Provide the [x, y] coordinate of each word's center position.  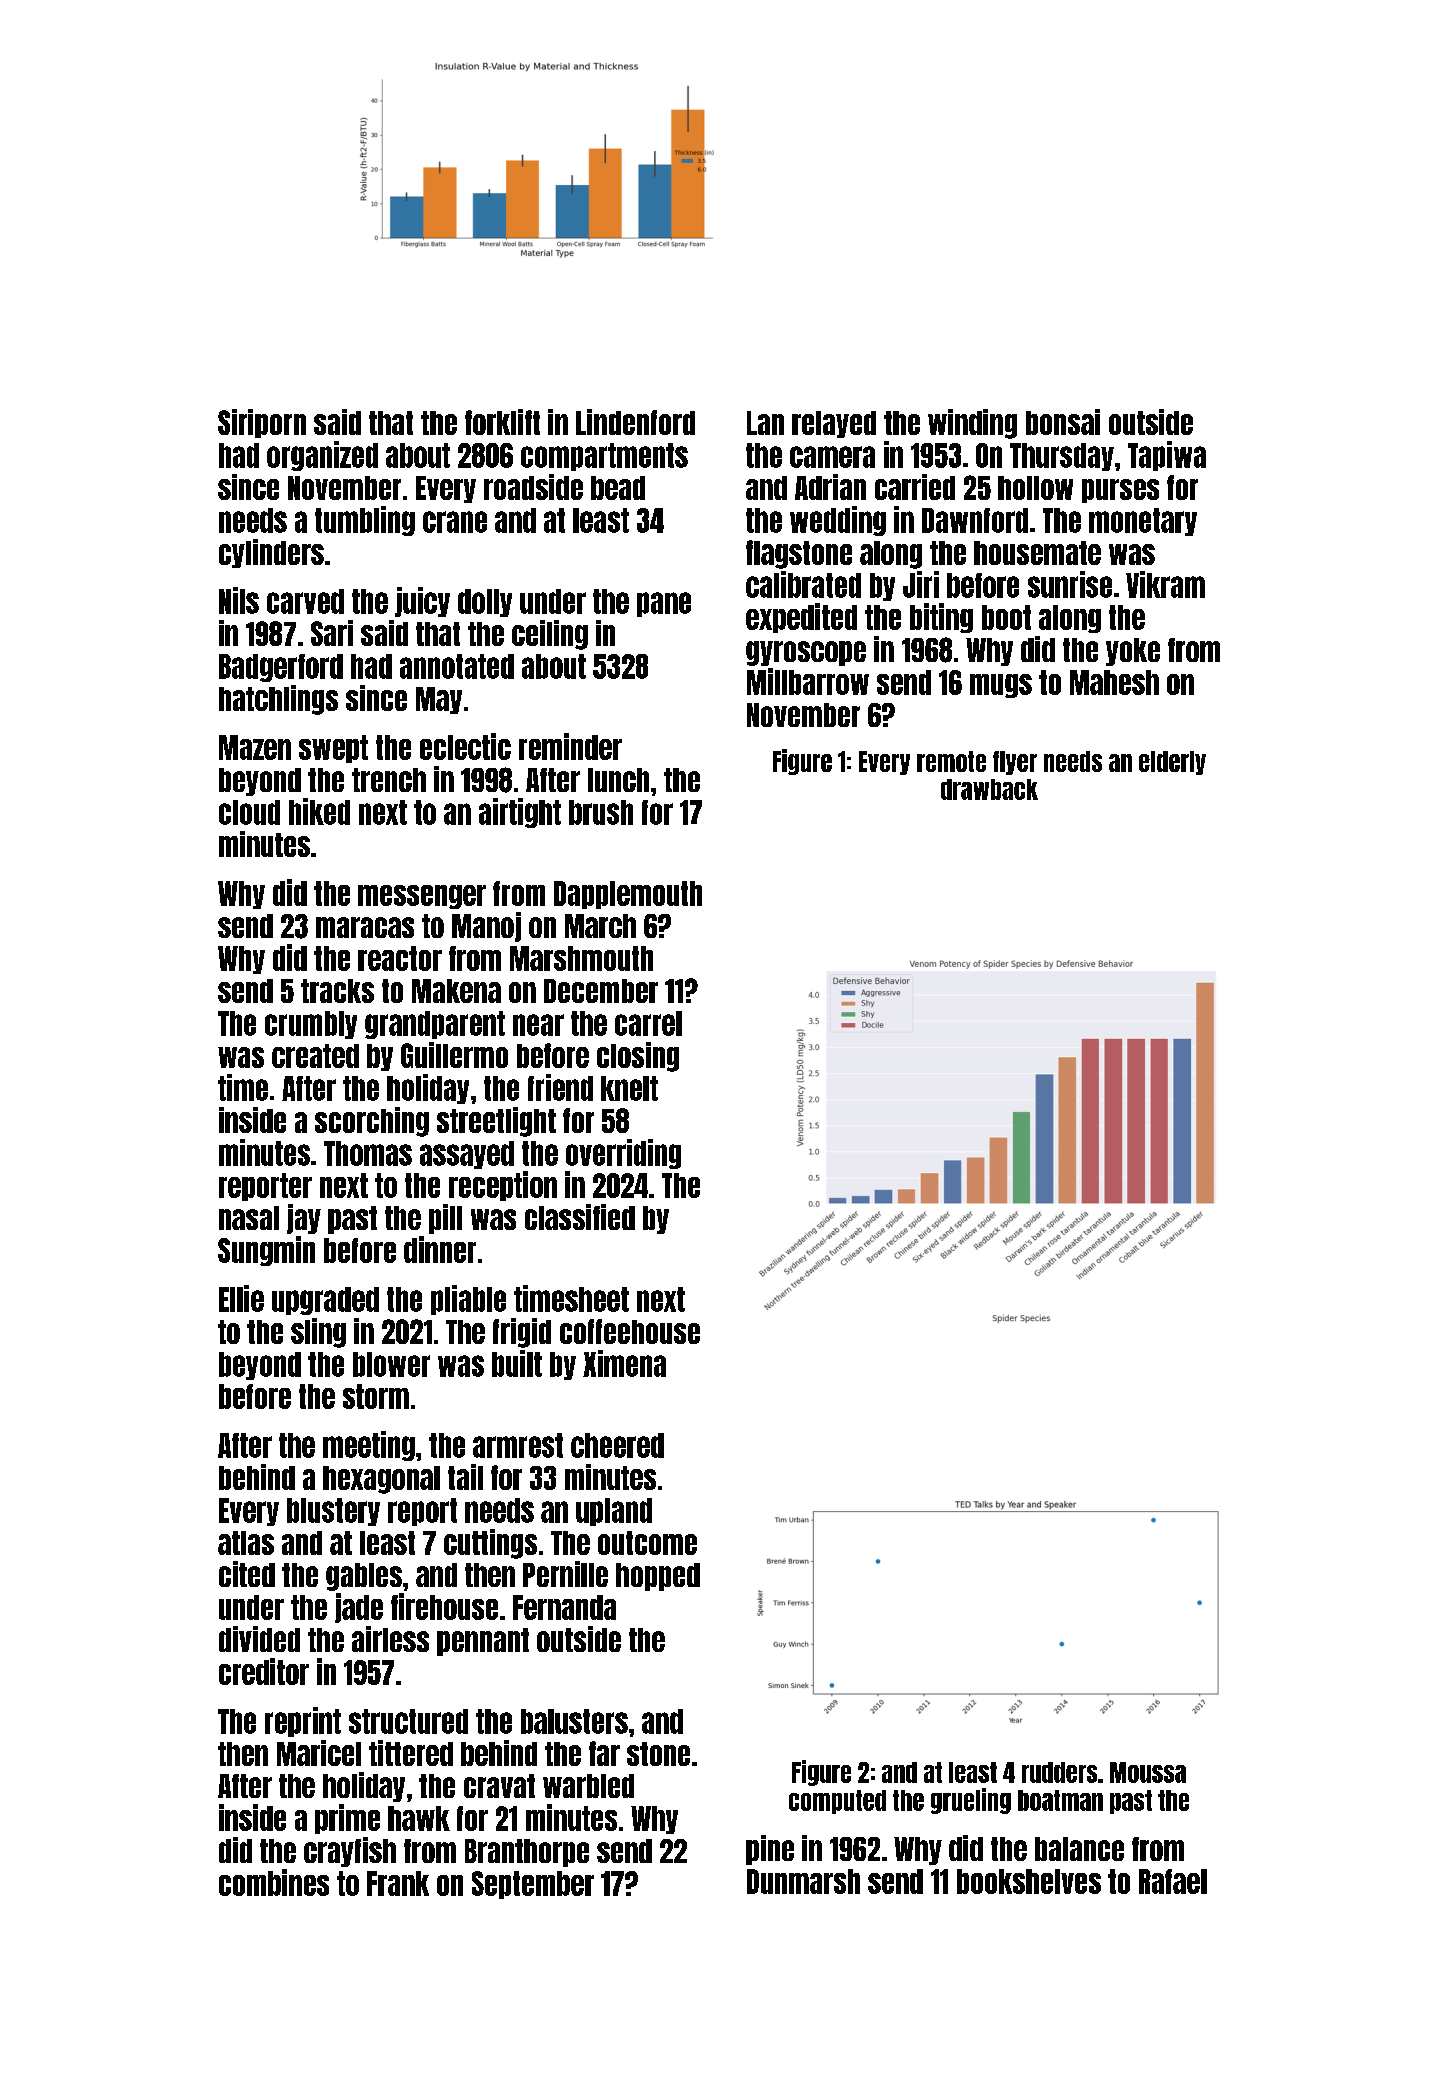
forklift [502, 422]
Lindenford [635, 422]
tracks [337, 991]
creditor [264, 1671]
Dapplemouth [628, 895]
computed [837, 1802]
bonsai [1063, 422]
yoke [1133, 652]
